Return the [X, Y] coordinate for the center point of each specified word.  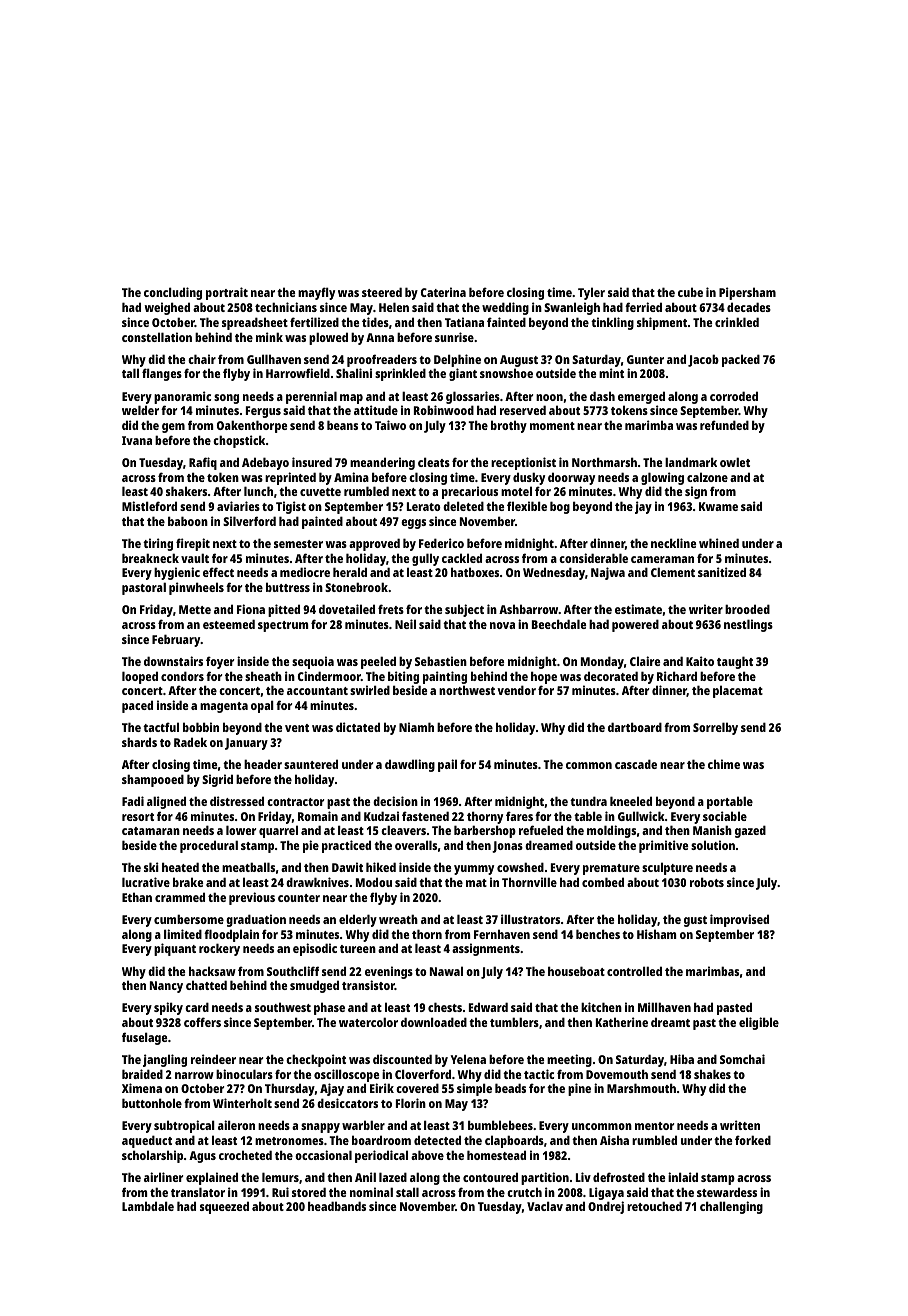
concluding [173, 293]
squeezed [224, 1207]
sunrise [454, 337]
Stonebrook [356, 587]
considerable [593, 558]
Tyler [591, 293]
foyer [220, 662]
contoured [490, 1177]
